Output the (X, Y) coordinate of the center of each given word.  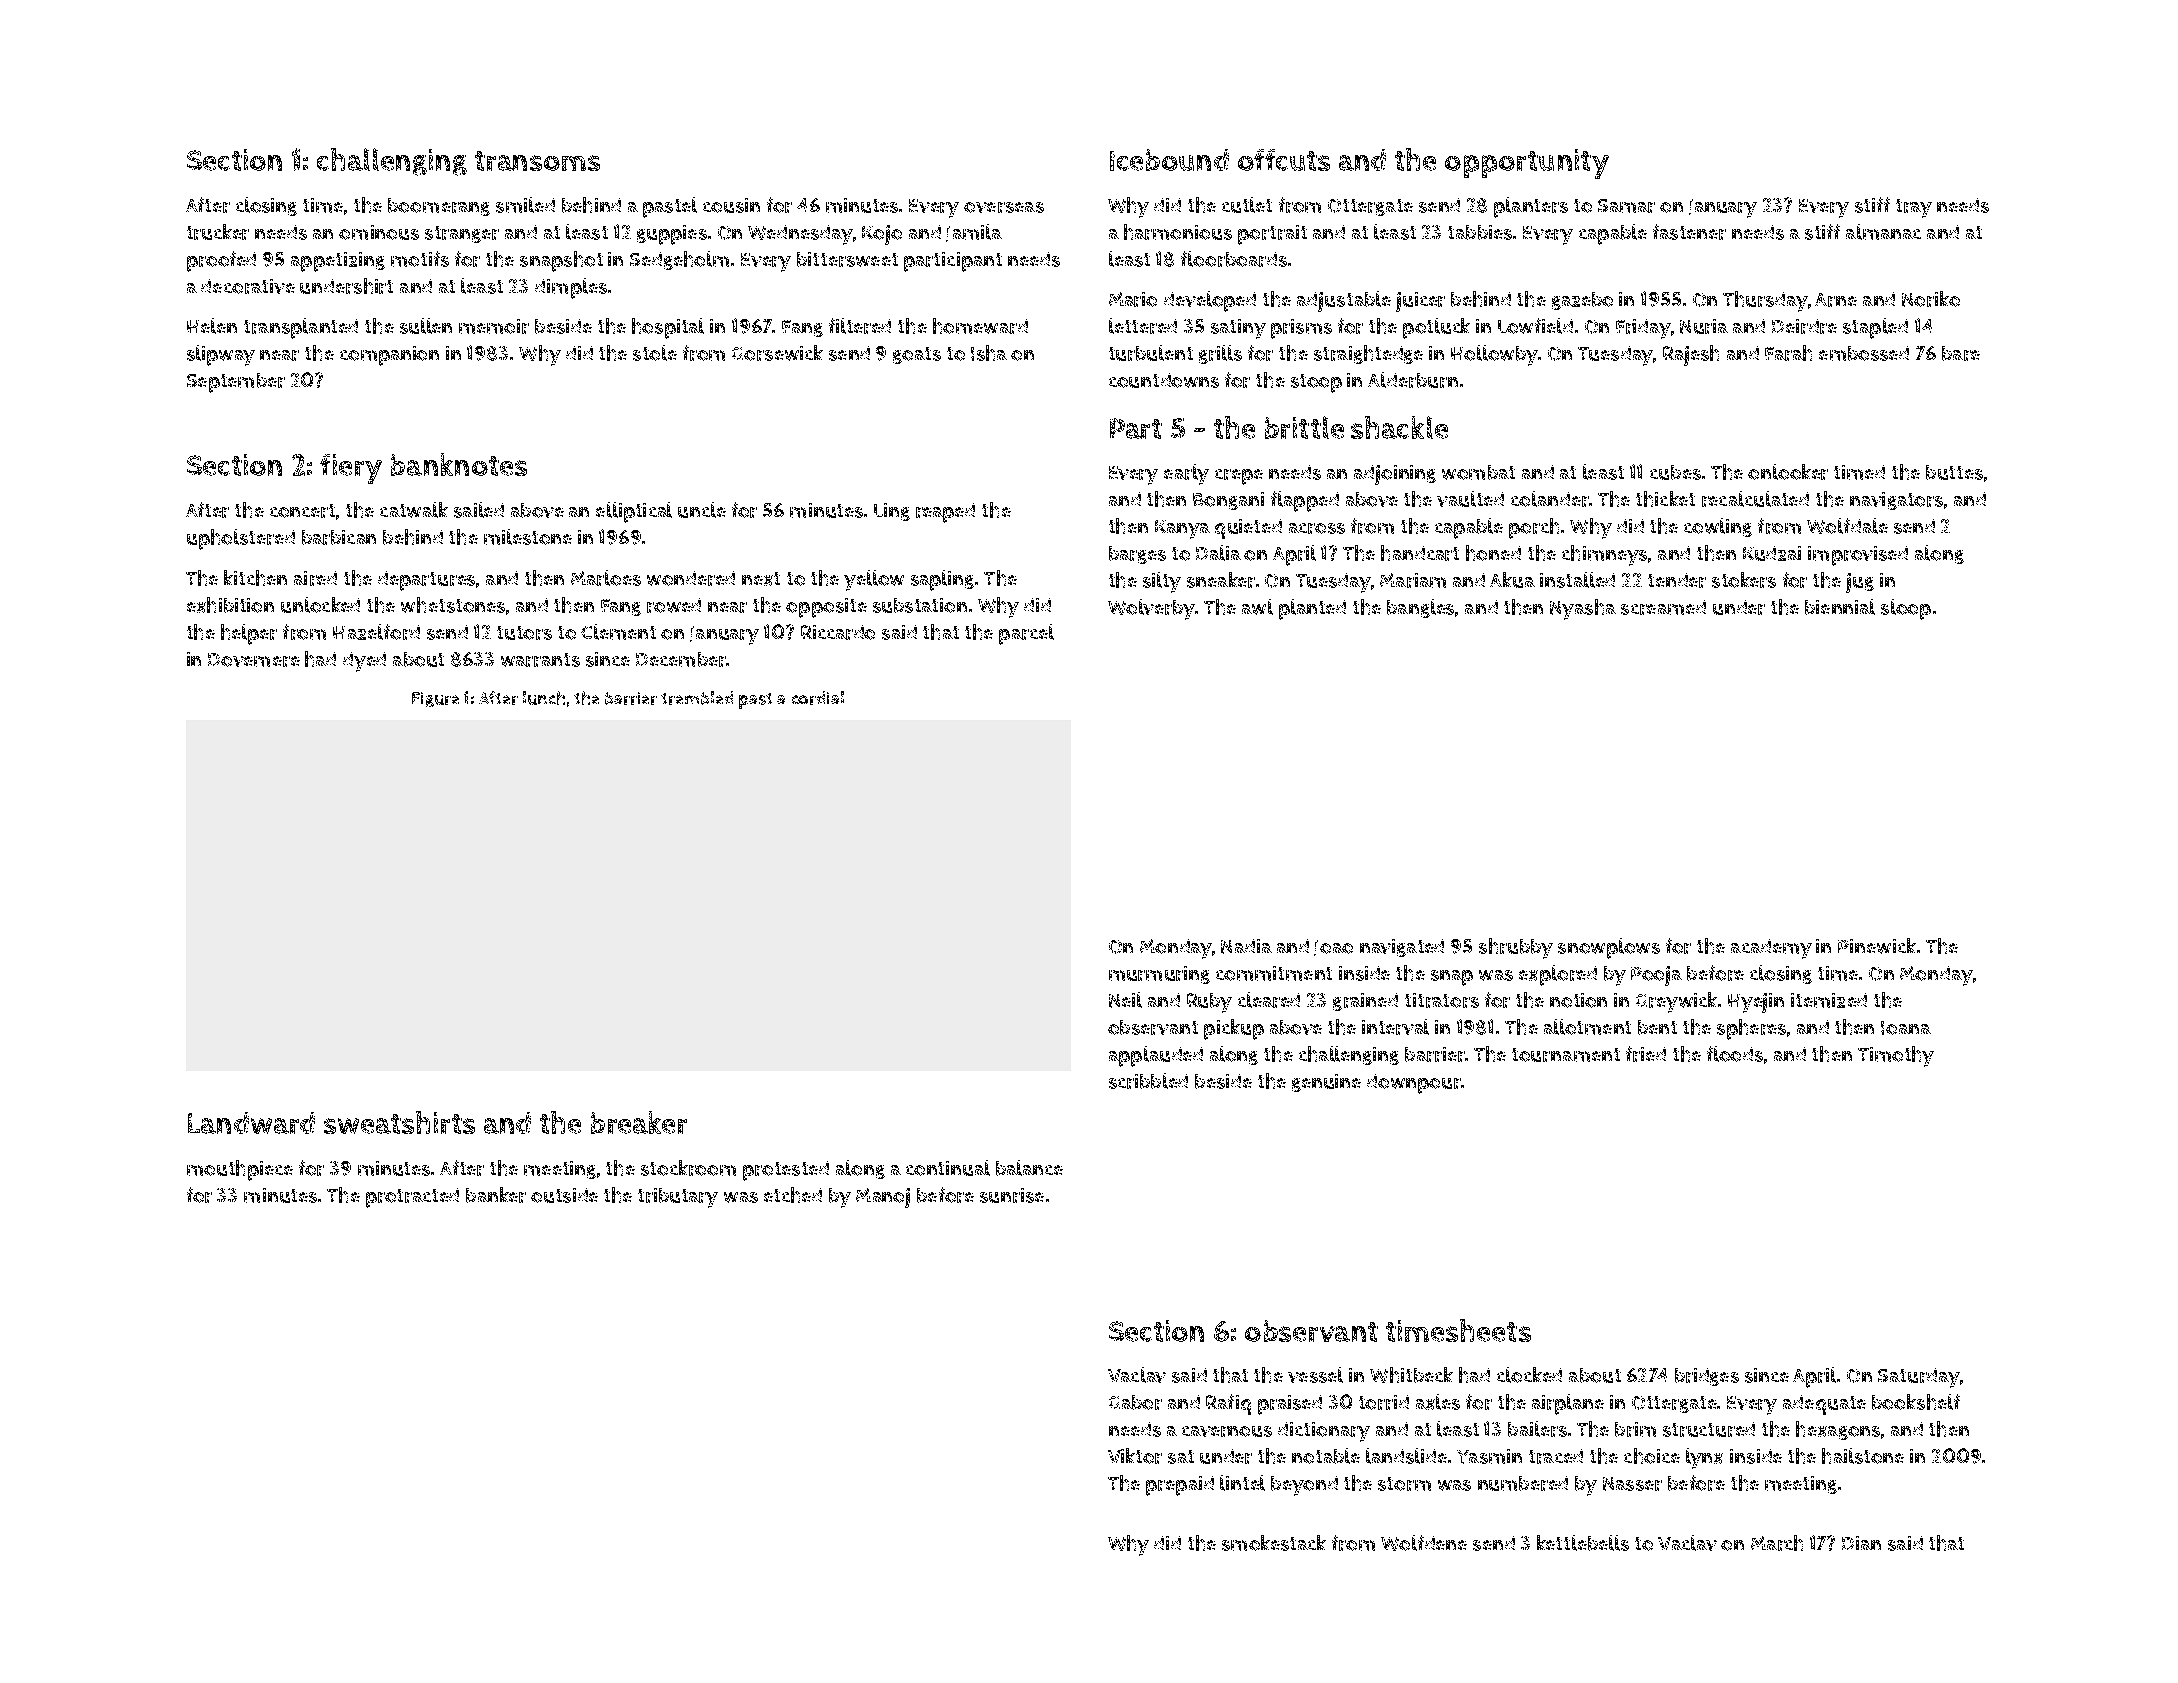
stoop (1316, 383)
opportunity (1527, 164)
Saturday (1919, 1378)
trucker (218, 232)
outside (564, 1195)
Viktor (1135, 1456)
